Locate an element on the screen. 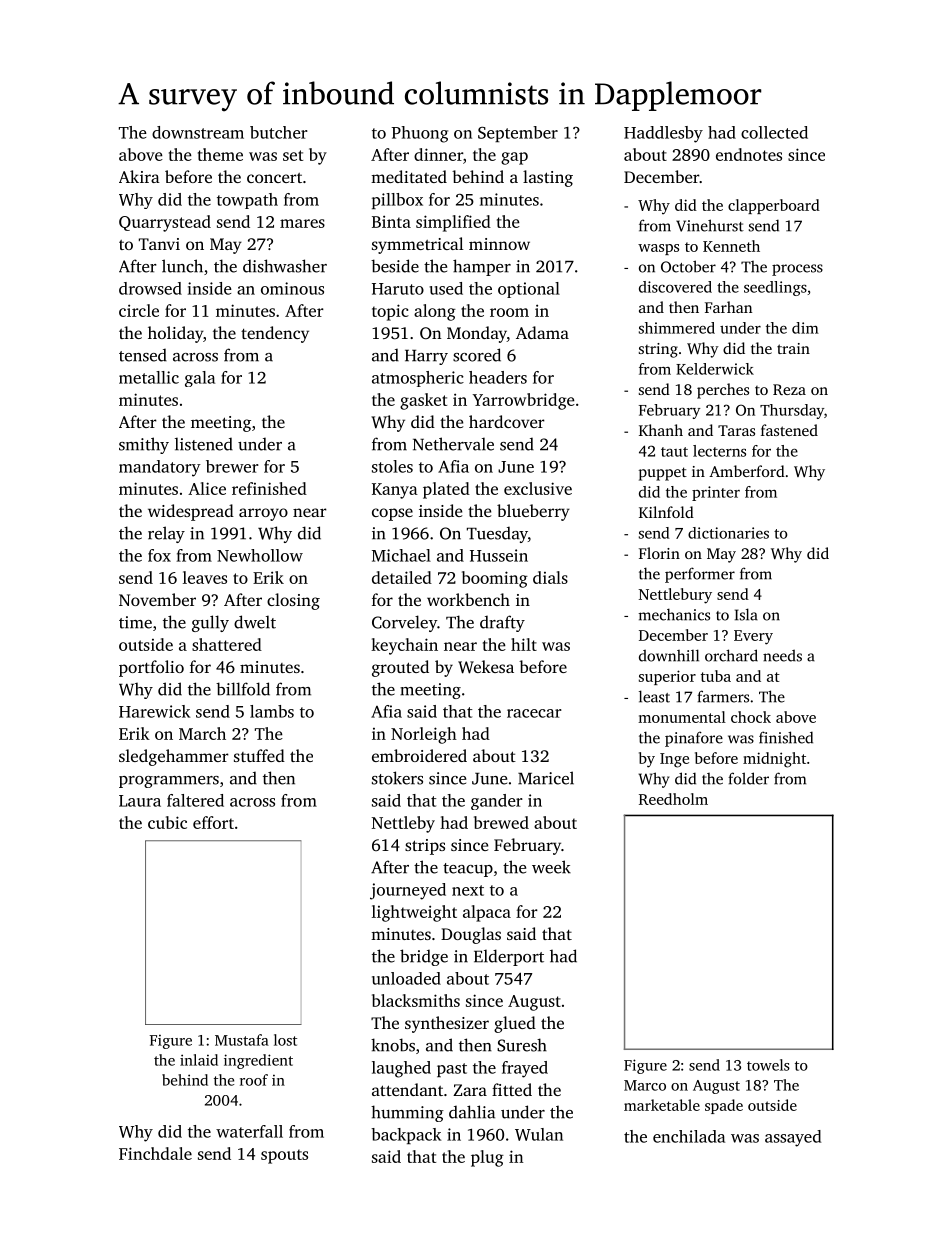 Image resolution: width=952 pixels, height=1233 pixels. marketable is located at coordinates (662, 1105).
